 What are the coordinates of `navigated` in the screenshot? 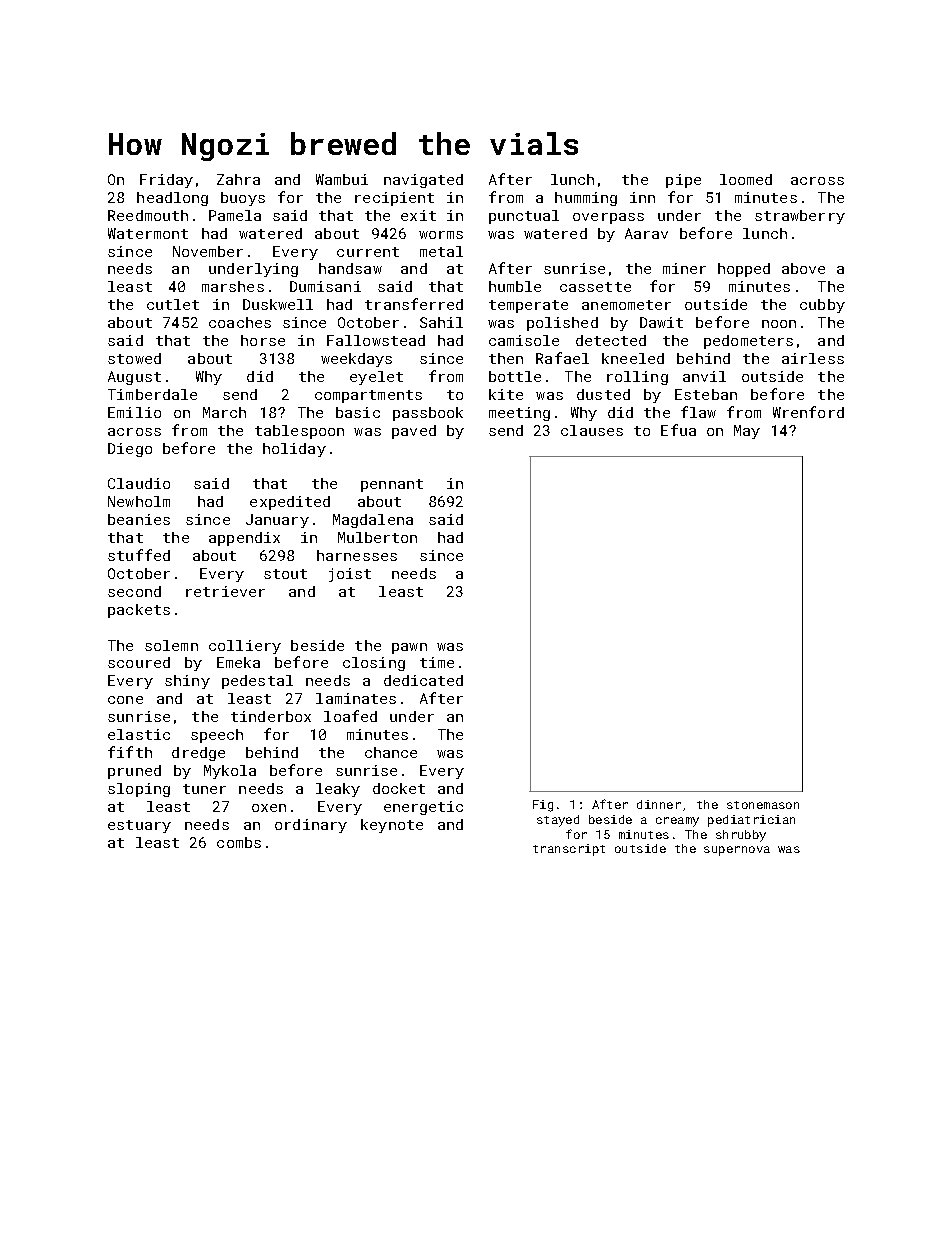 It's located at (423, 181).
